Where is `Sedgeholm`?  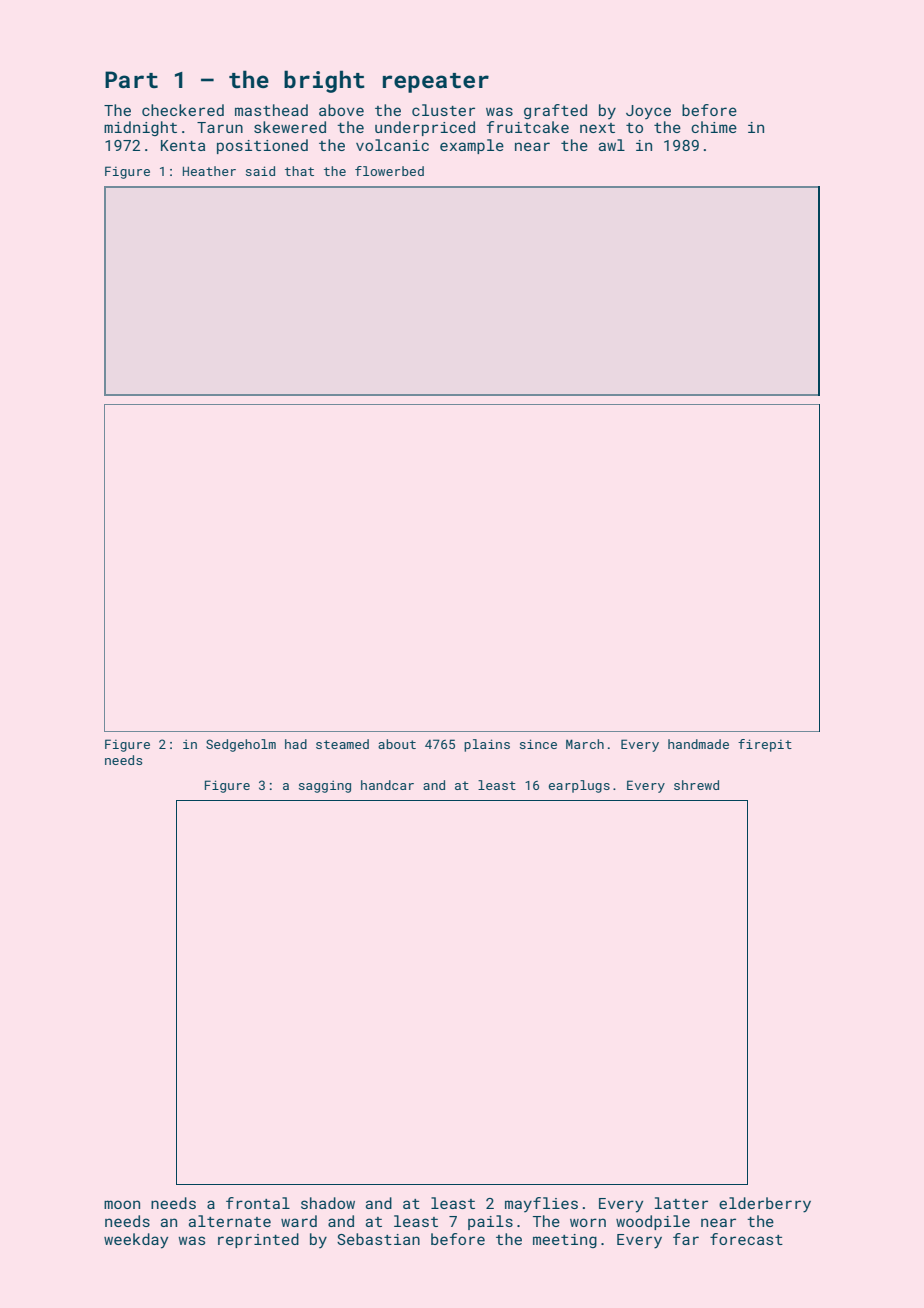 Sedgeholm is located at coordinates (241, 745).
